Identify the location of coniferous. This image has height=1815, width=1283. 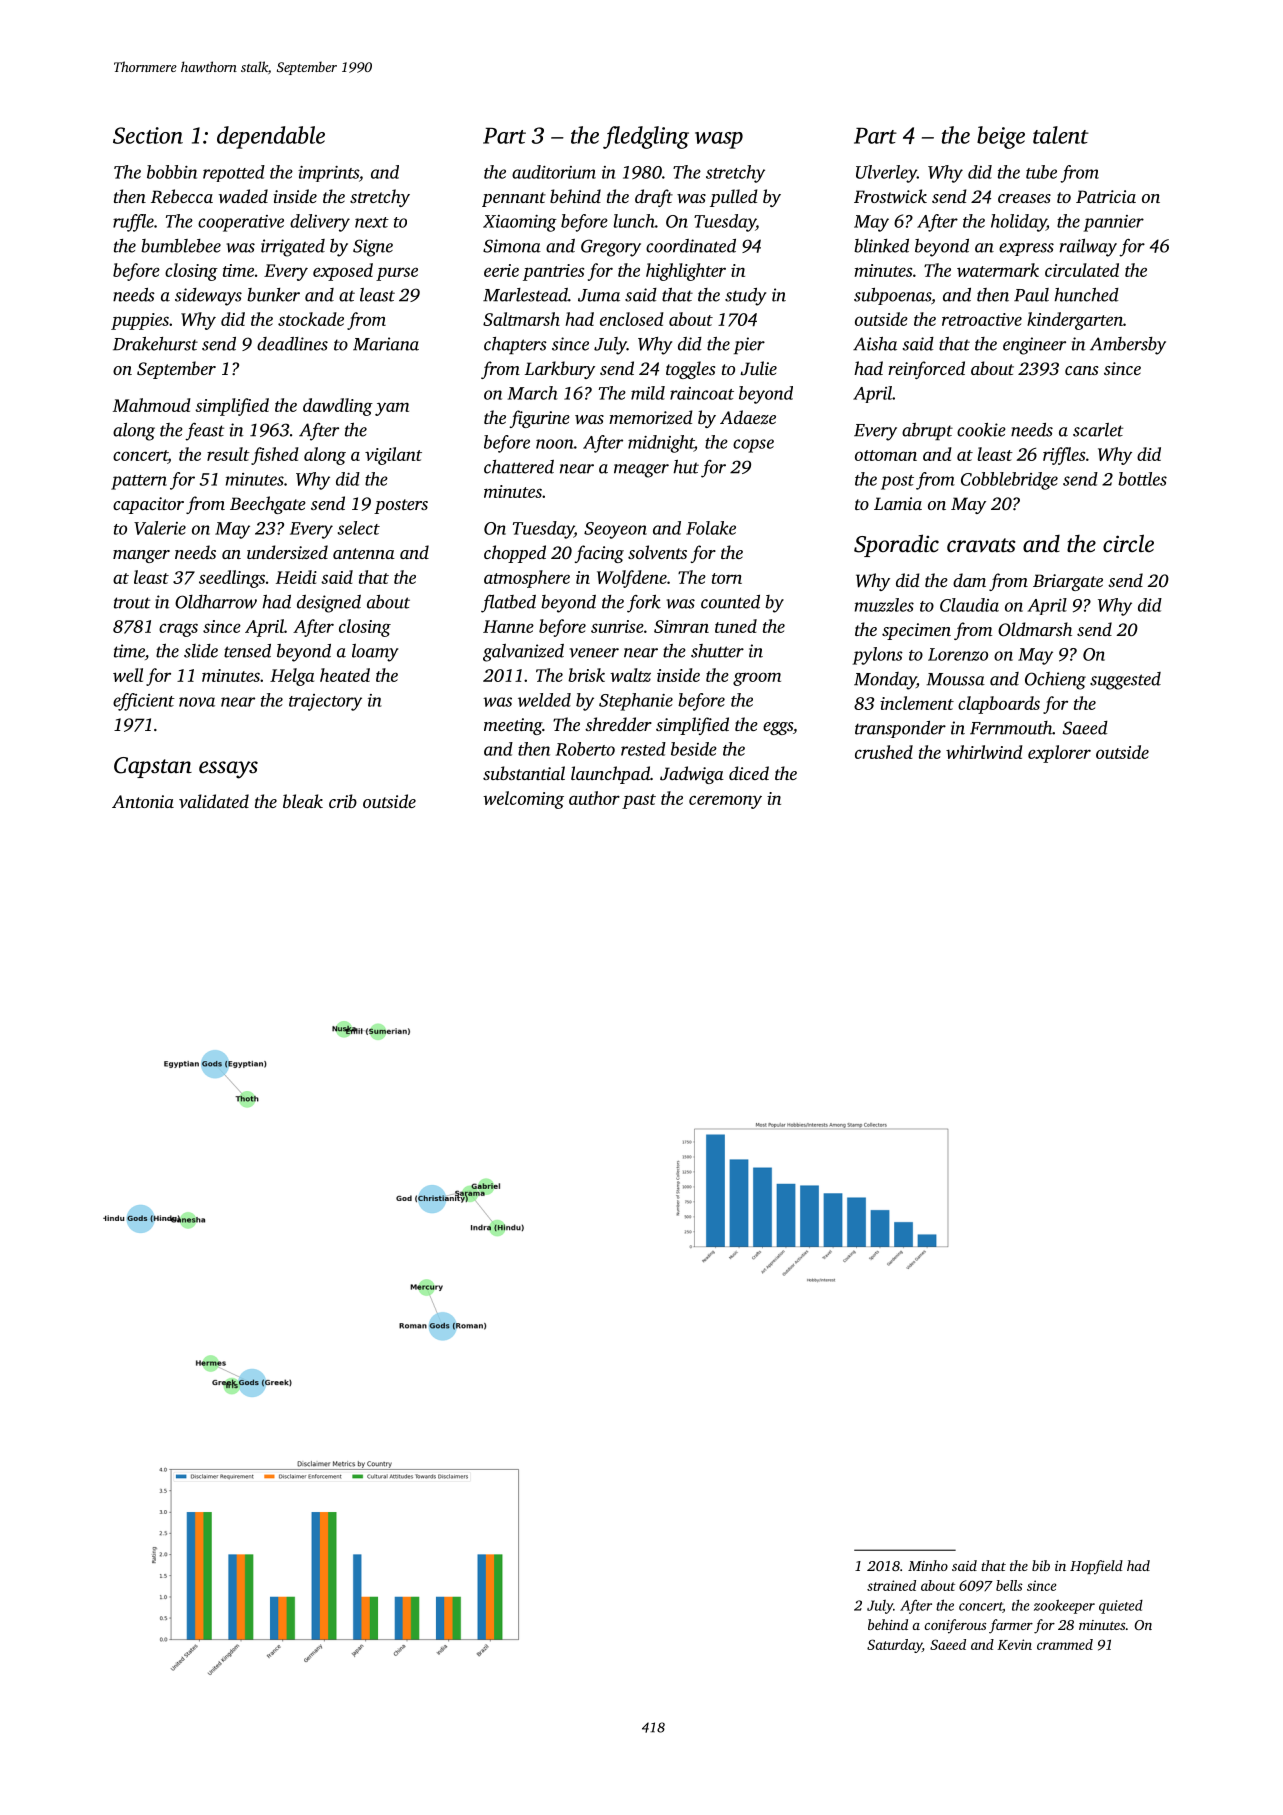
(955, 1626).
